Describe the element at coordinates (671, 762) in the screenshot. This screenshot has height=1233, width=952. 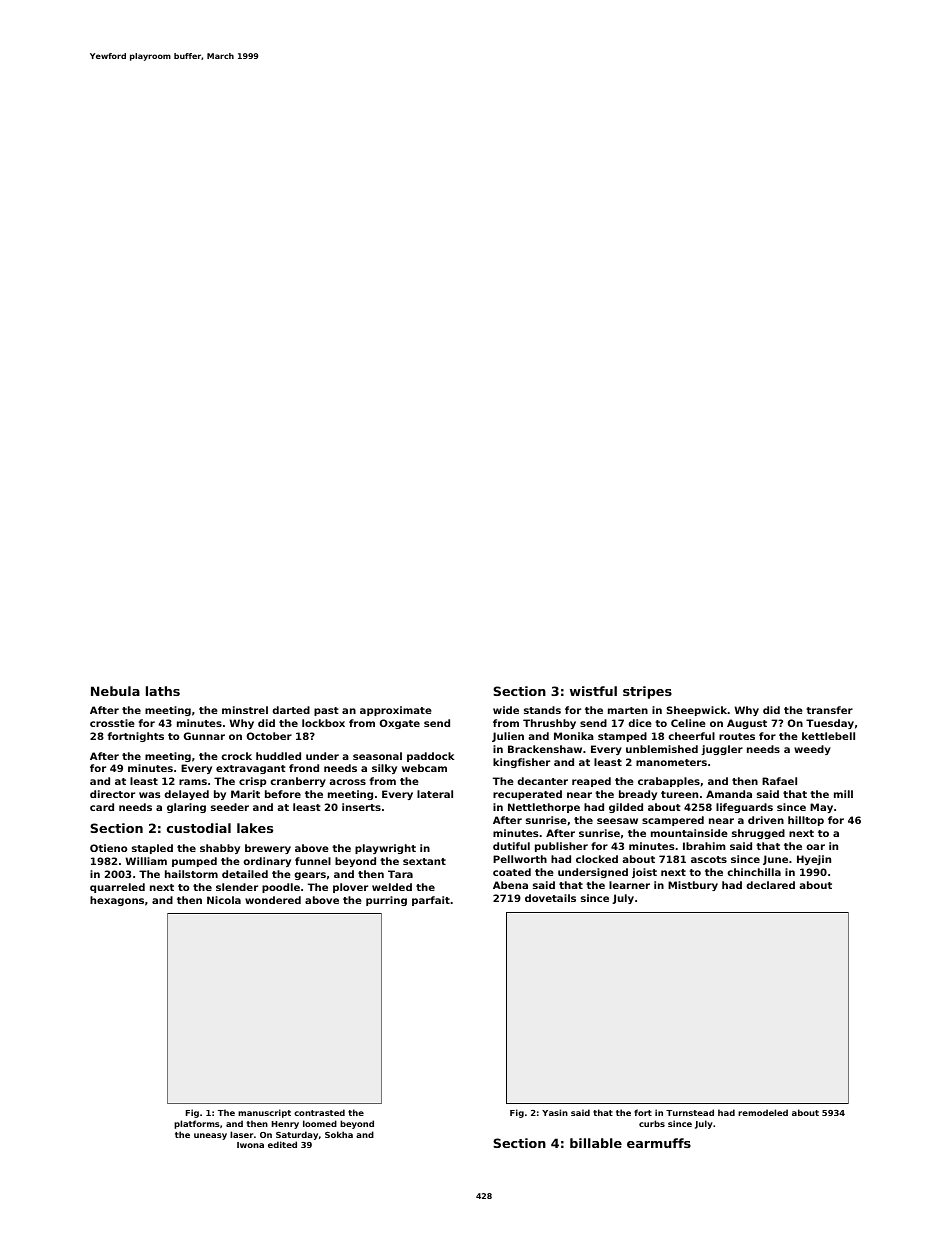
I see `manometers` at that location.
